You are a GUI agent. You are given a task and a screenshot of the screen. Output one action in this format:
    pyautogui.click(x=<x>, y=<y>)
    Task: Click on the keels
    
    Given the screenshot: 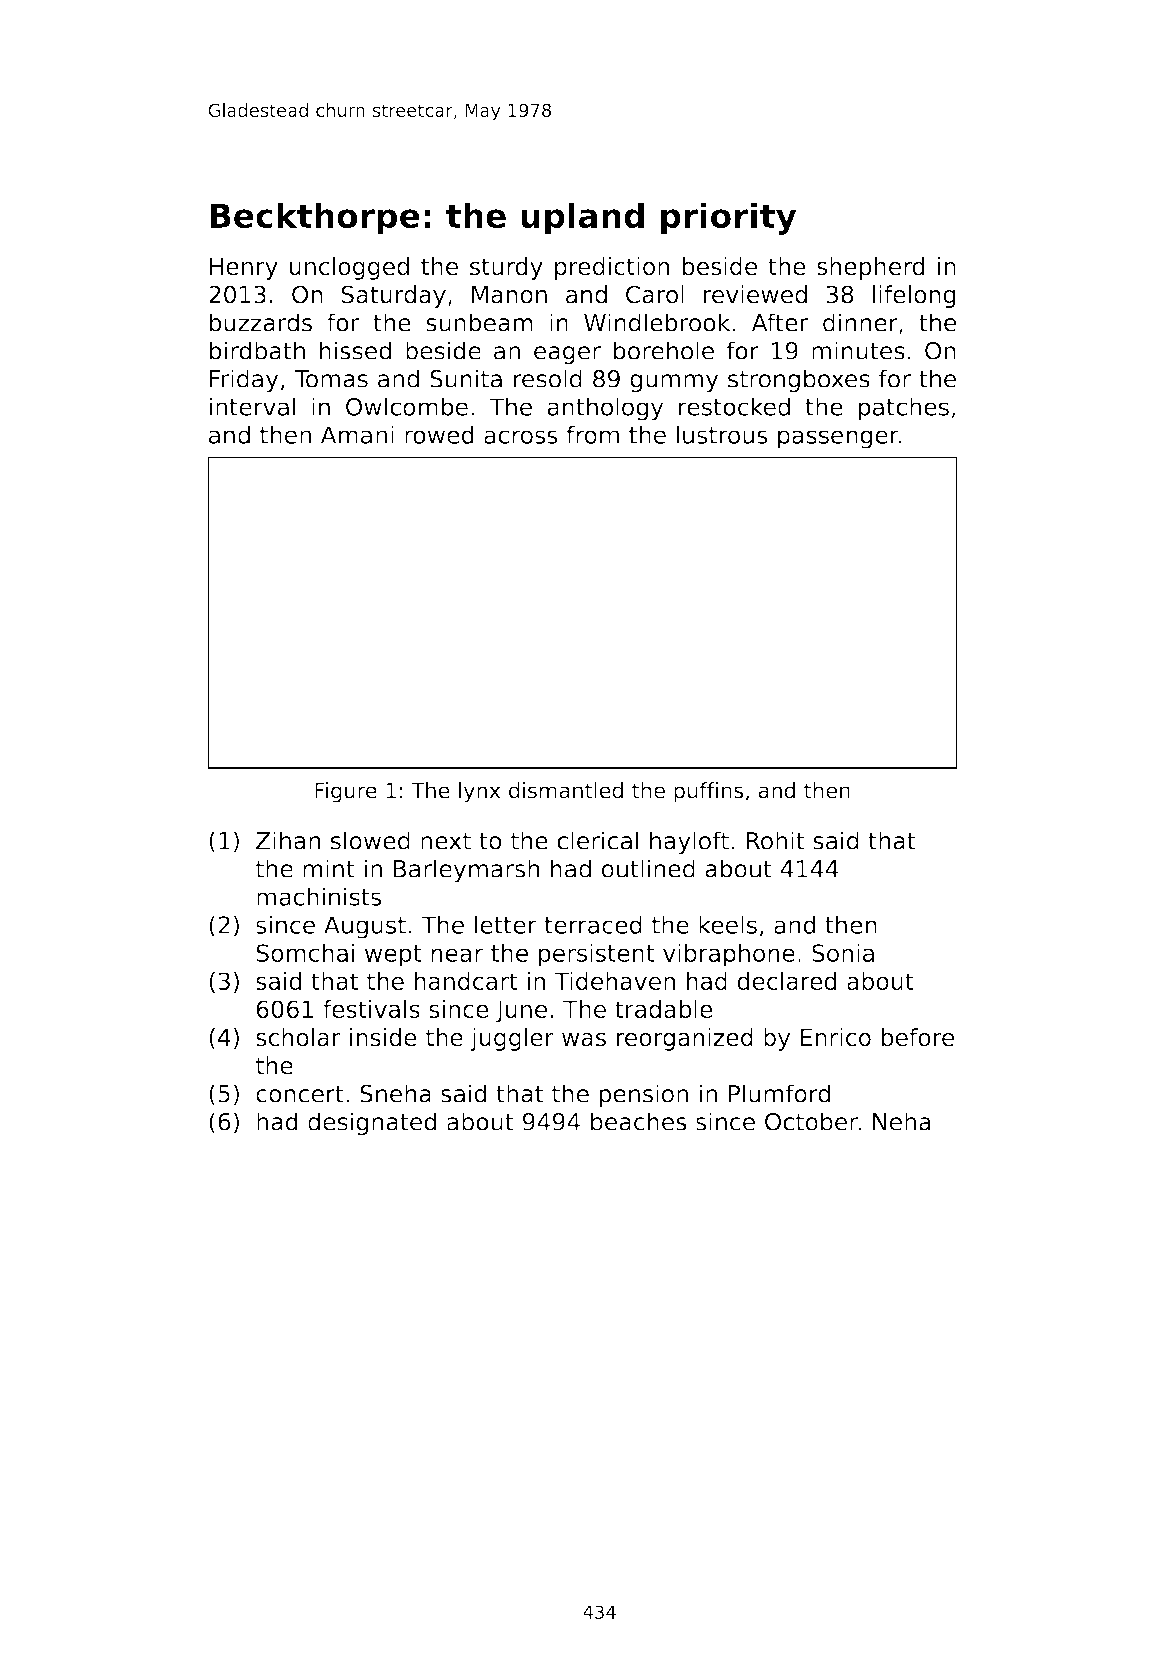 What is the action you would take?
    pyautogui.click(x=728, y=924)
